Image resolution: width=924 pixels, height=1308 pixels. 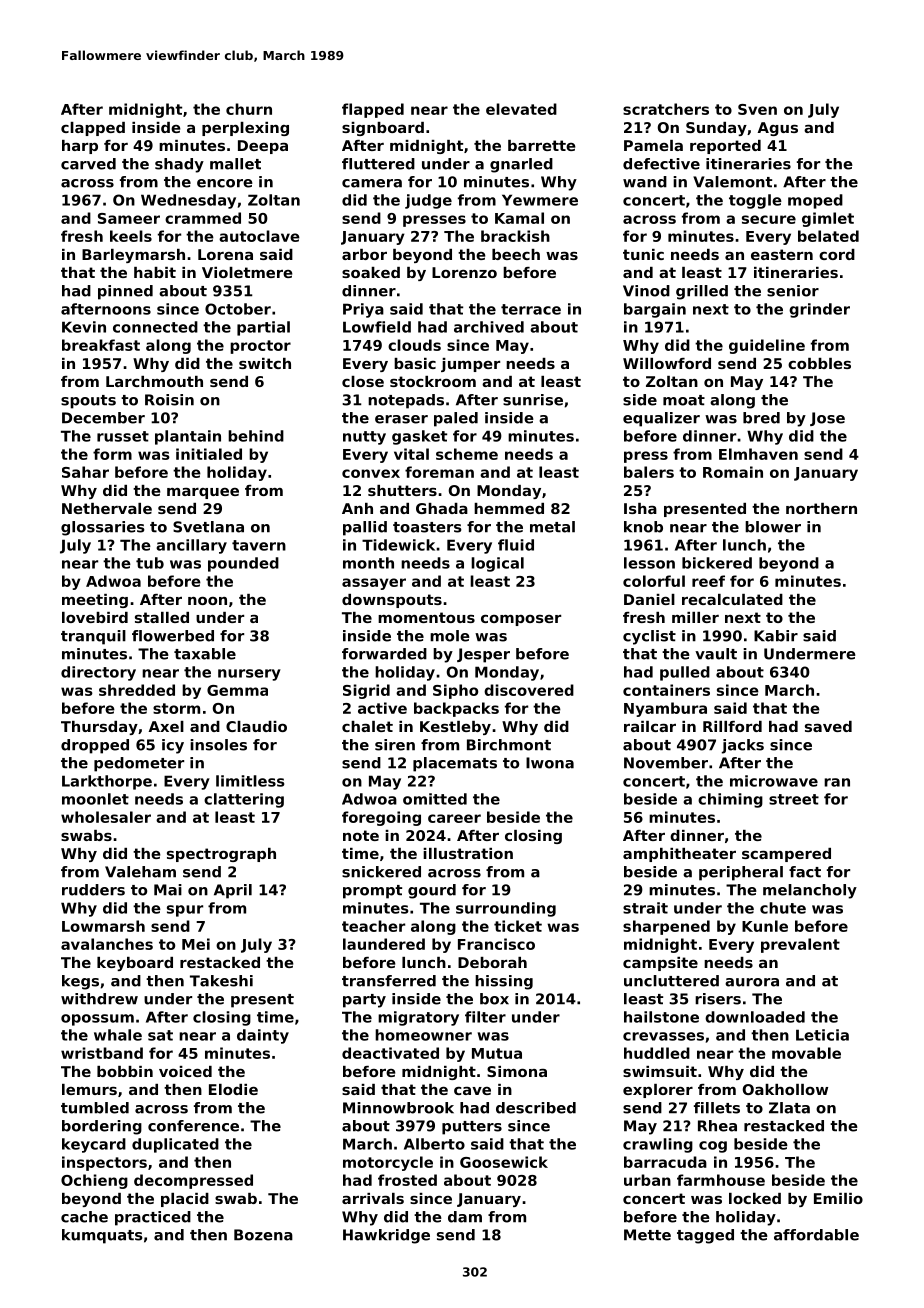 I want to click on spectrograph, so click(x=221, y=855).
